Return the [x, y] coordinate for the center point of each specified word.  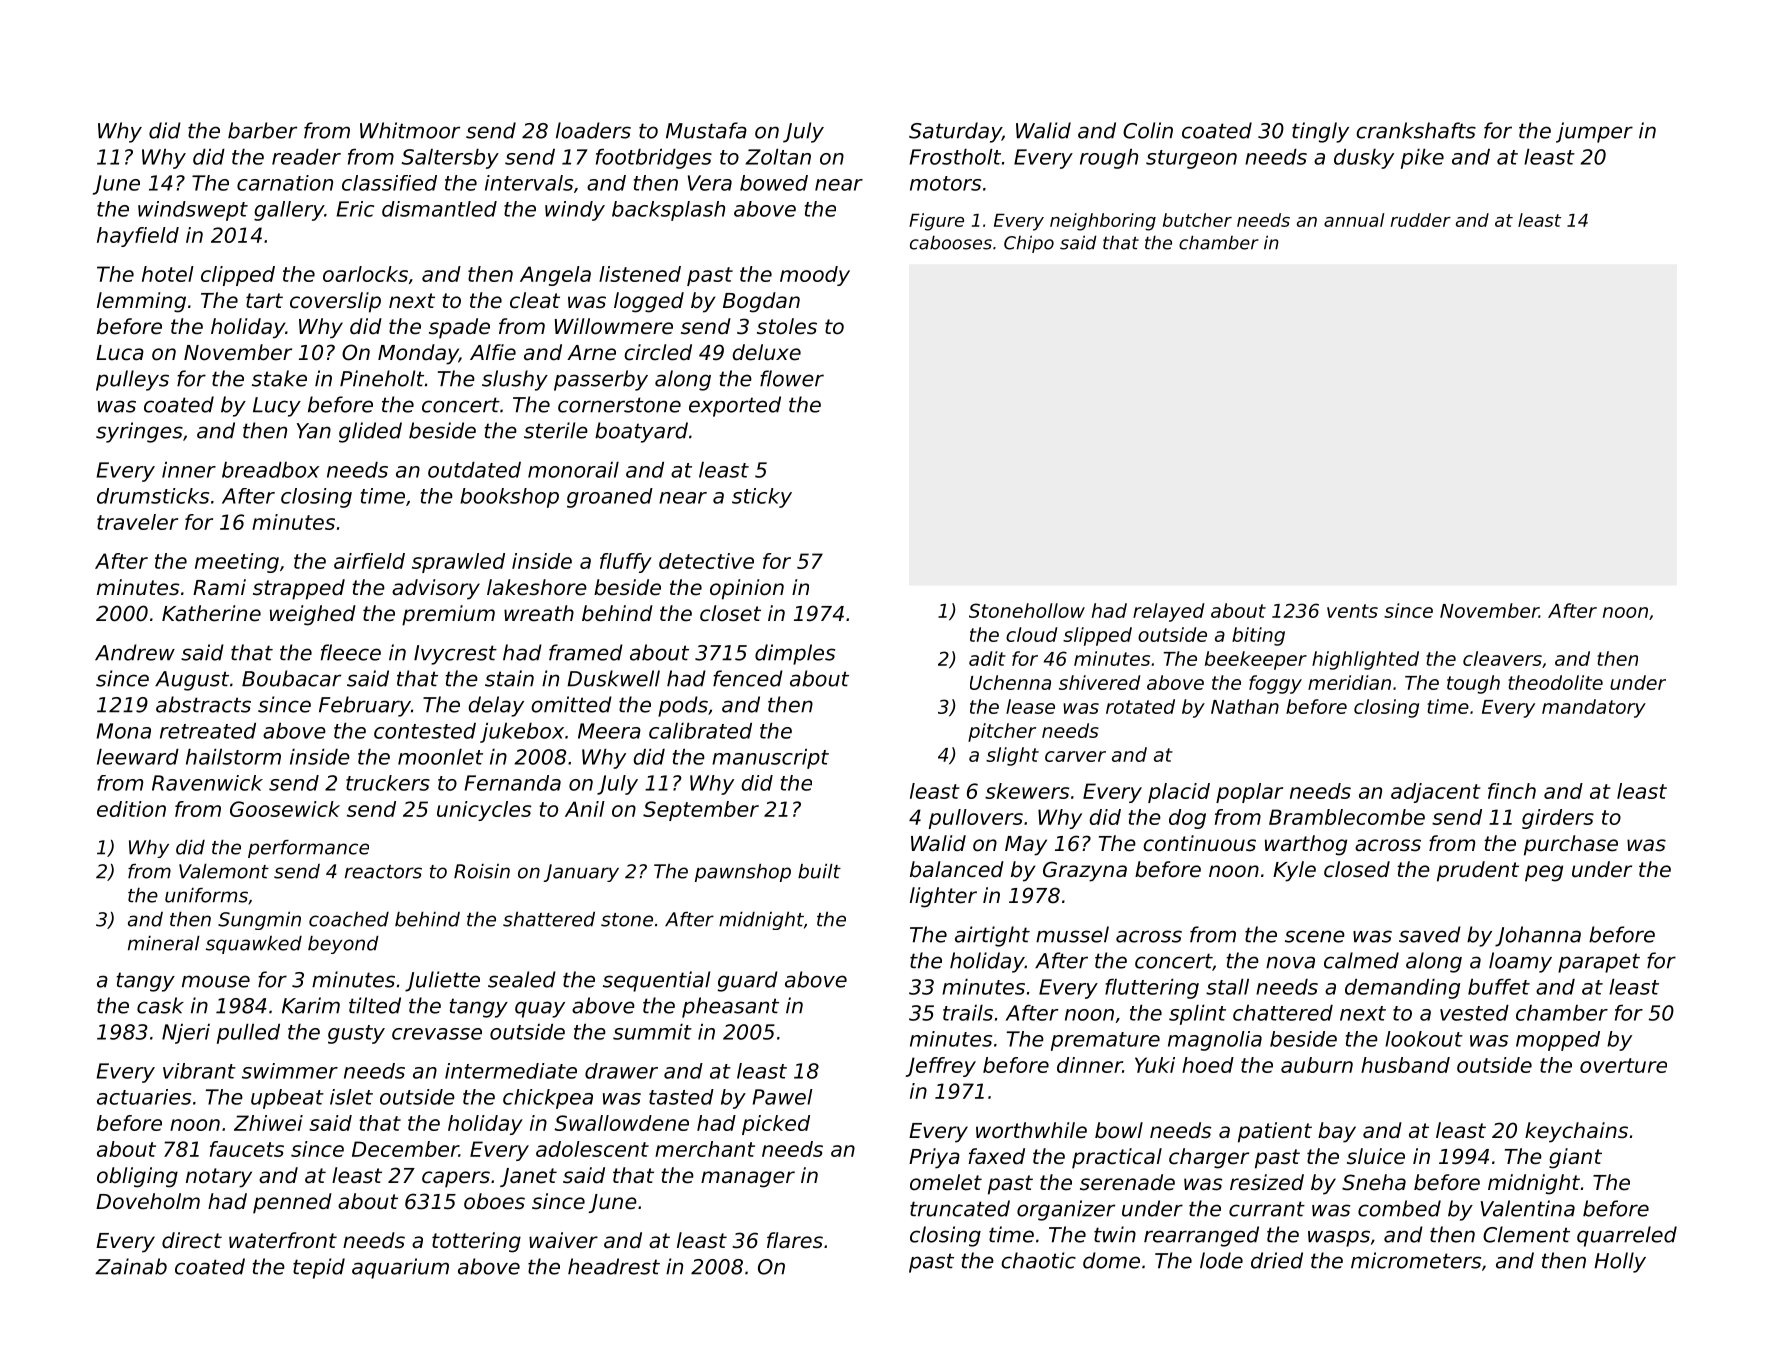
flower [792, 378]
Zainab [131, 1266]
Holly [1620, 1262]
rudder [1421, 220]
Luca [120, 353]
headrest [614, 1266]
